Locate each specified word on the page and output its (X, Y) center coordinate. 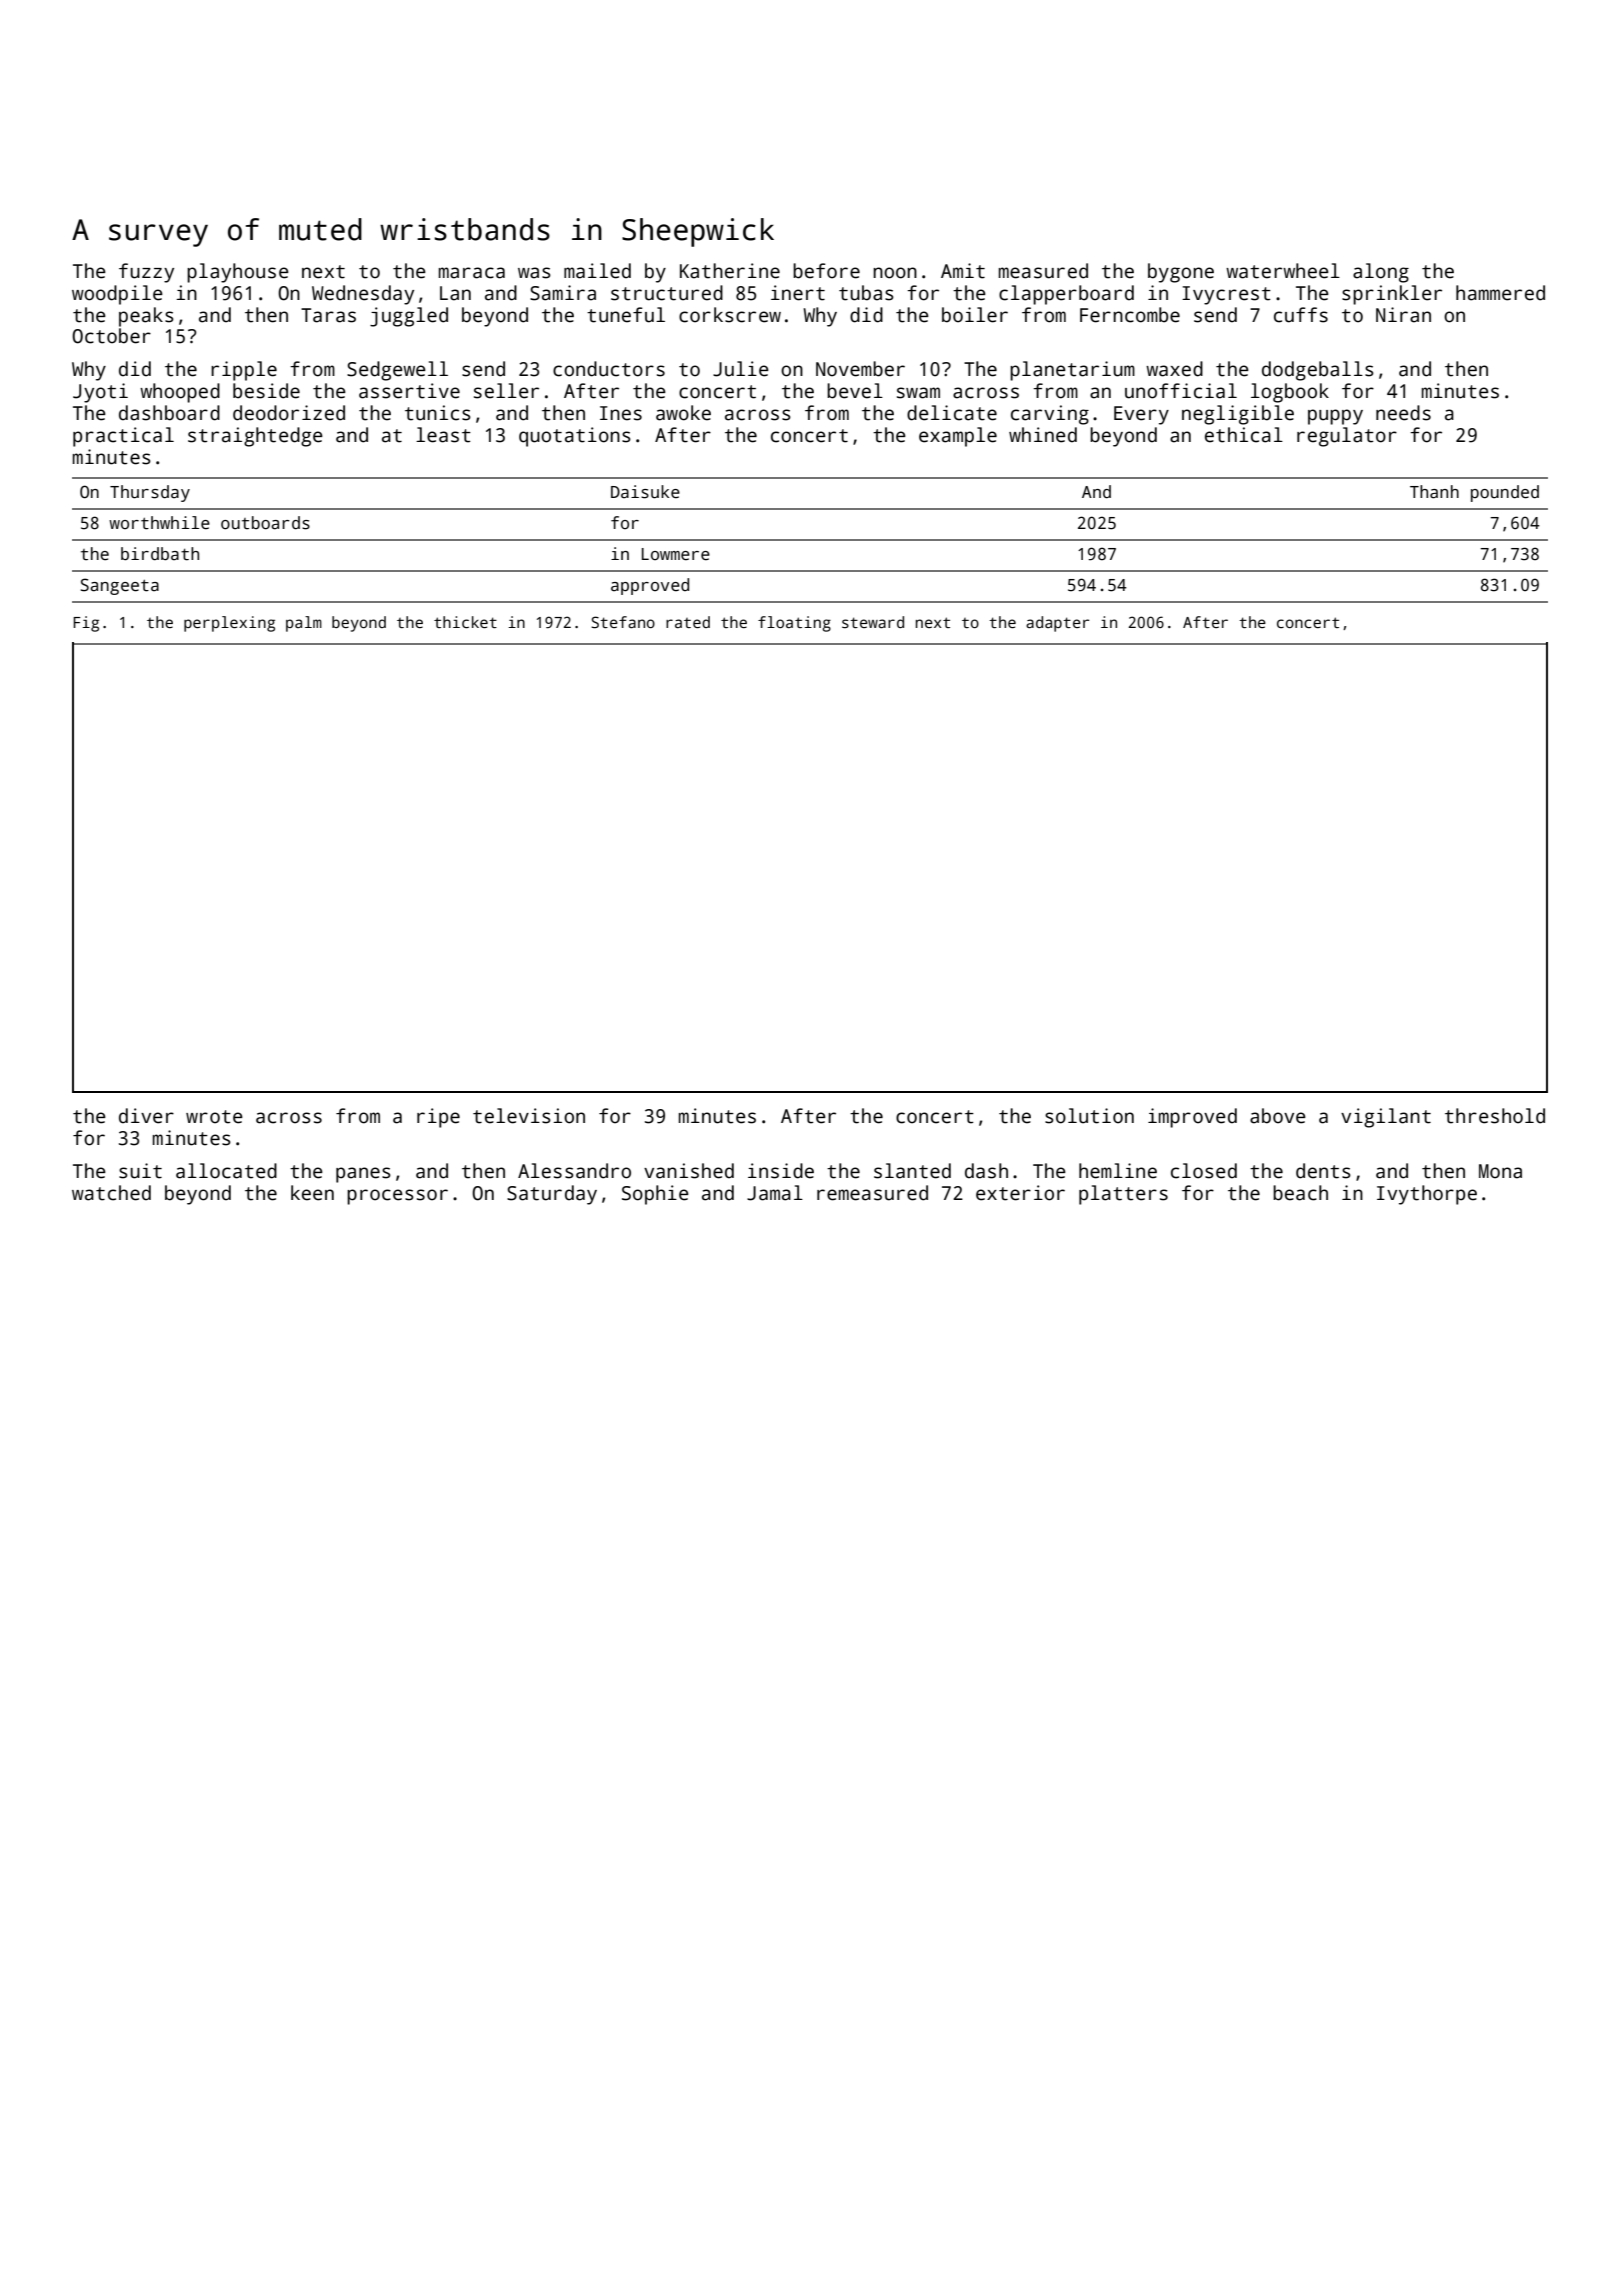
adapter (1057, 624)
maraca (472, 273)
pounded (1505, 493)
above (1278, 1116)
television (529, 1116)
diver (146, 1116)
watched (111, 1193)
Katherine (730, 271)
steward (873, 622)
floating (794, 624)
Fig (86, 624)
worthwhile (159, 523)
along (1381, 273)
